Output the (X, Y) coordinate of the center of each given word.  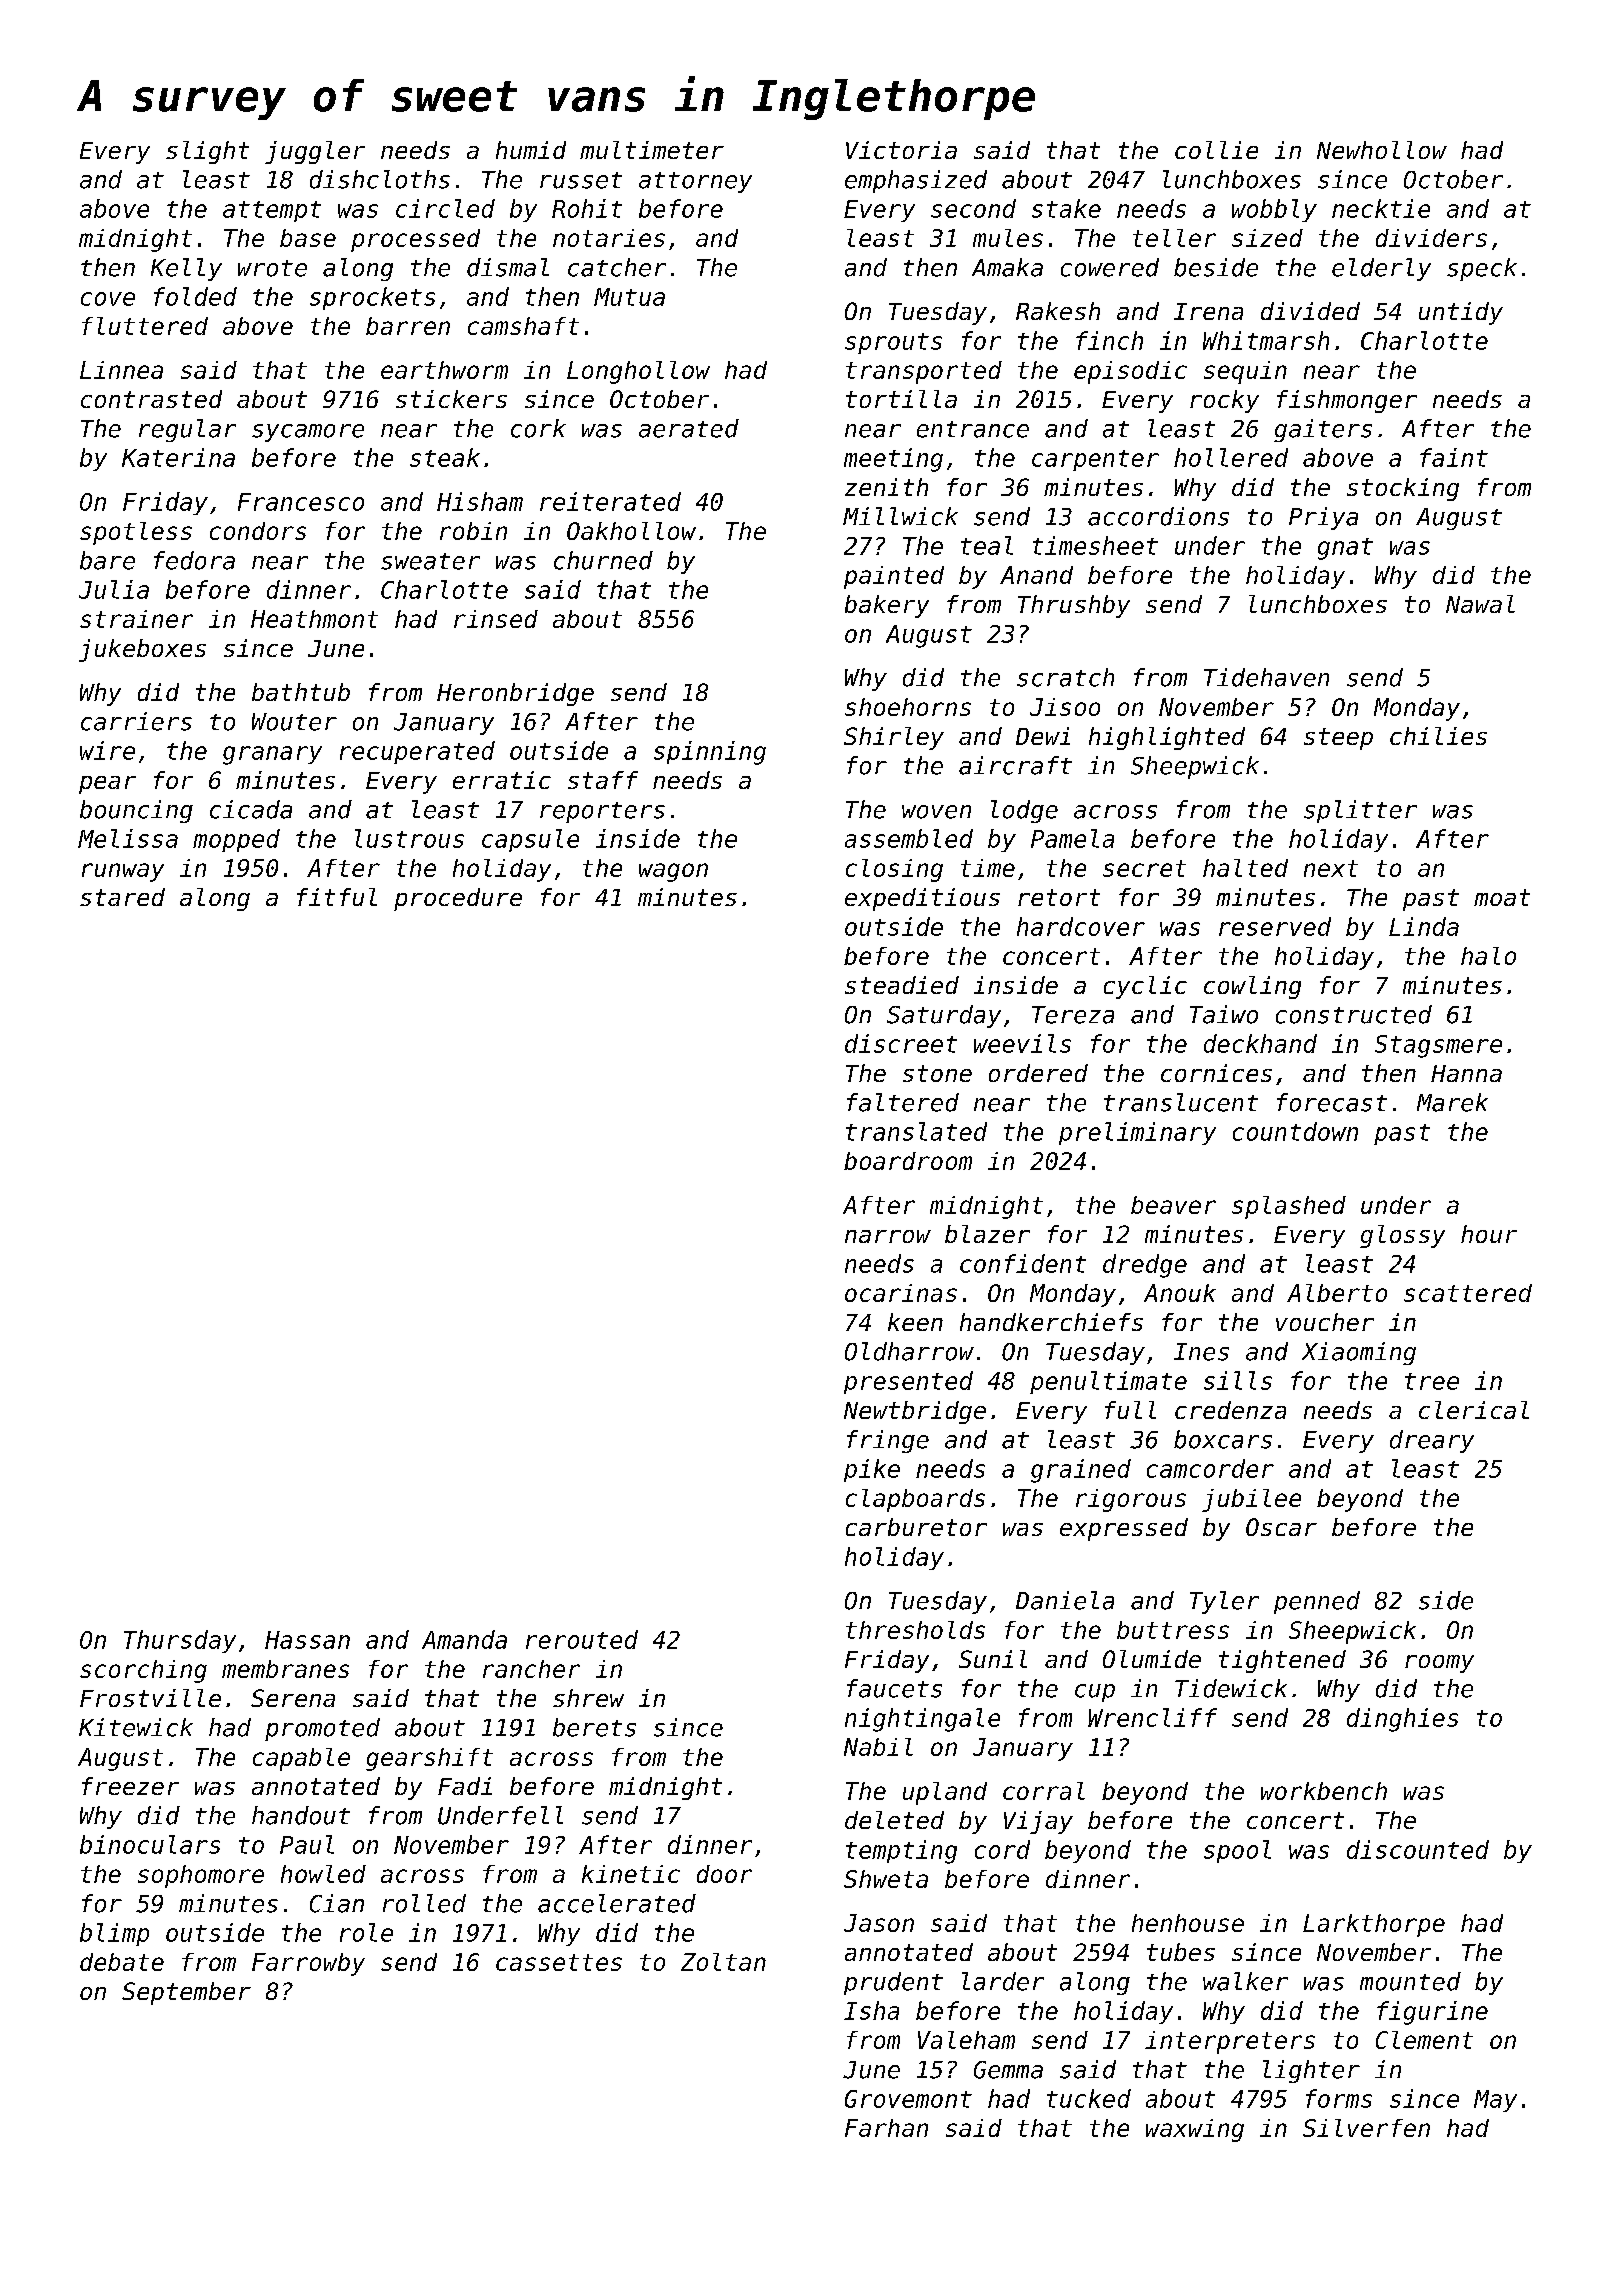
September (186, 1993)
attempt (272, 211)
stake (1066, 208)
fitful (337, 897)
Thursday (180, 1641)
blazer (987, 1234)
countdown (1295, 1131)
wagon (673, 872)
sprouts (893, 343)
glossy (1402, 1236)
